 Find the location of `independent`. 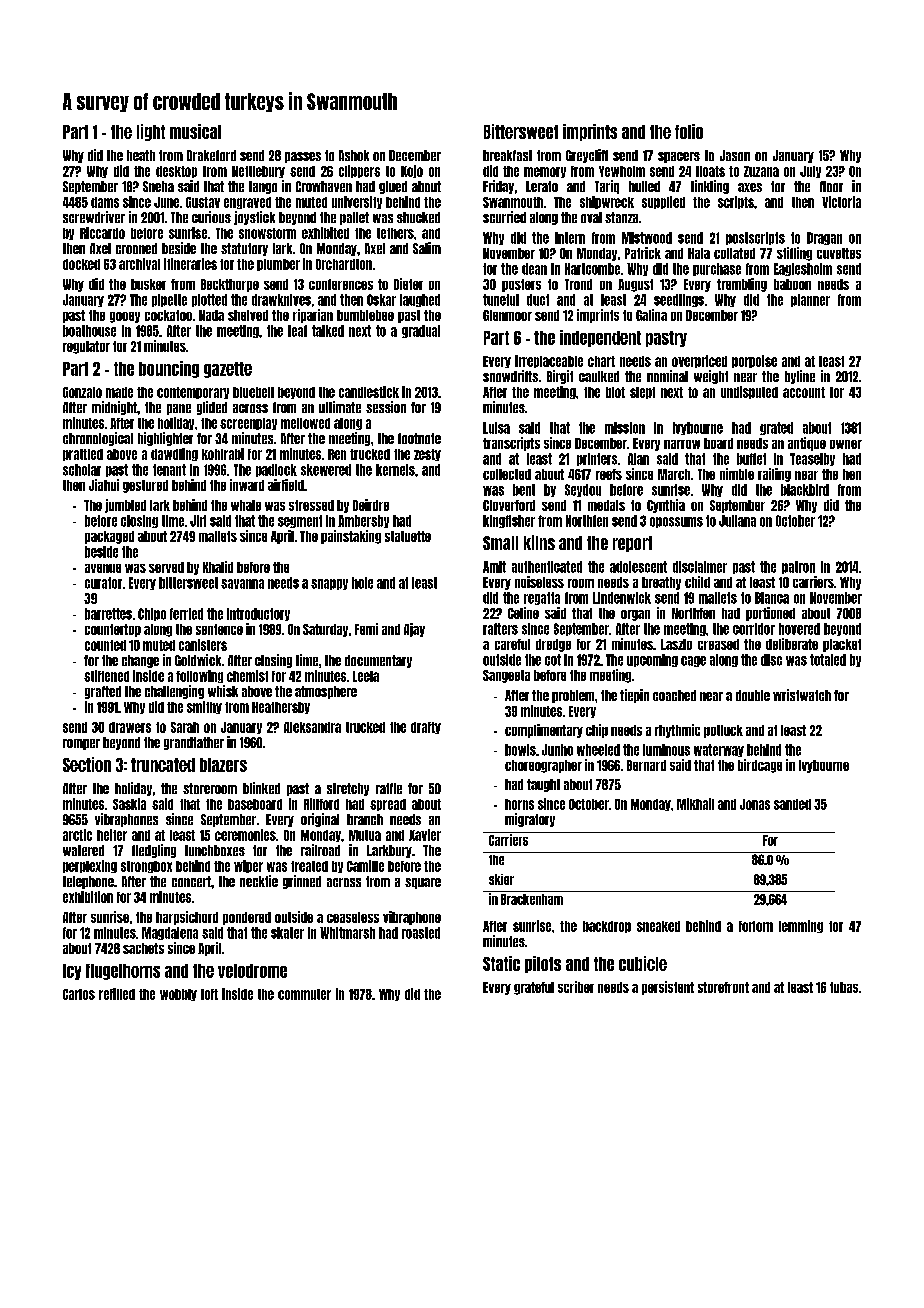

independent is located at coordinates (600, 338).
